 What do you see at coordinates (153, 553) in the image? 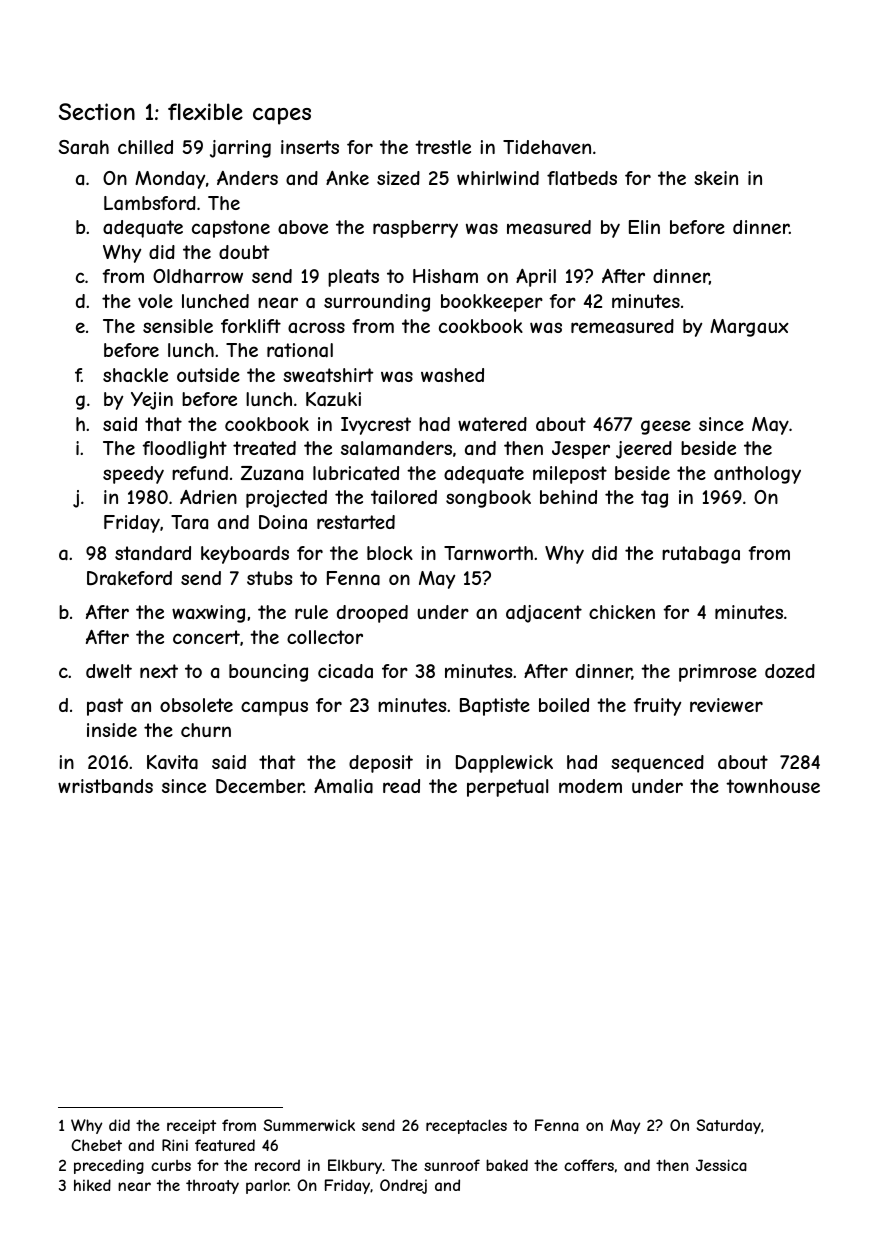
I see `standard` at bounding box center [153, 553].
